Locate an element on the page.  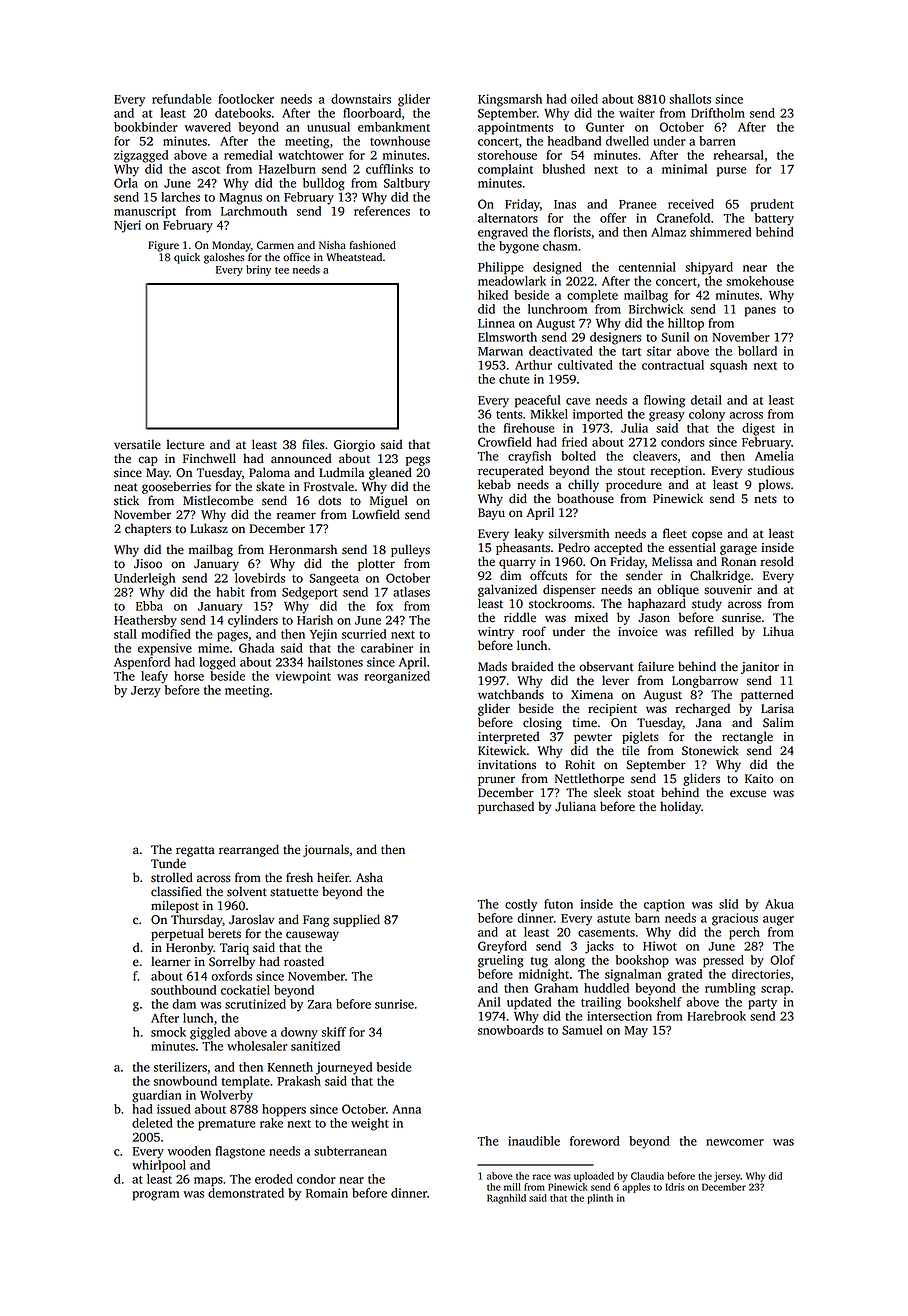
accepted is located at coordinates (618, 548).
